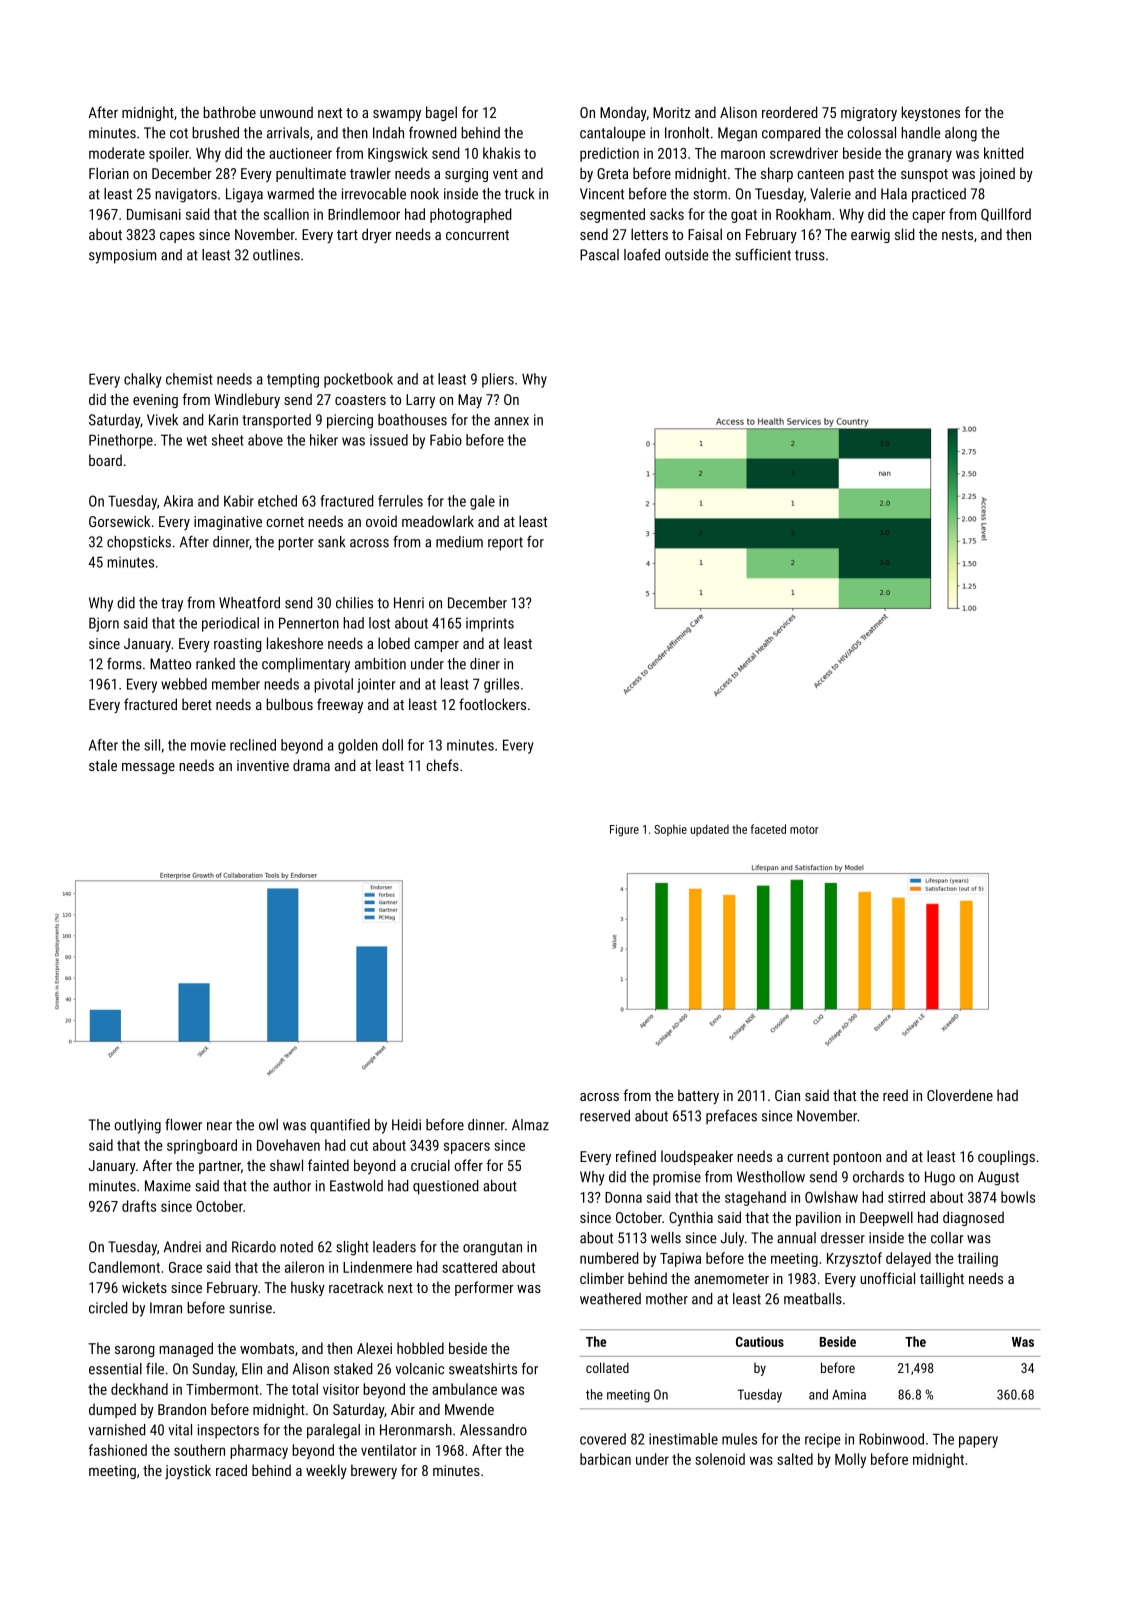 The image size is (1129, 1597). Describe the element at coordinates (789, 112) in the screenshot. I see `reordered` at that location.
